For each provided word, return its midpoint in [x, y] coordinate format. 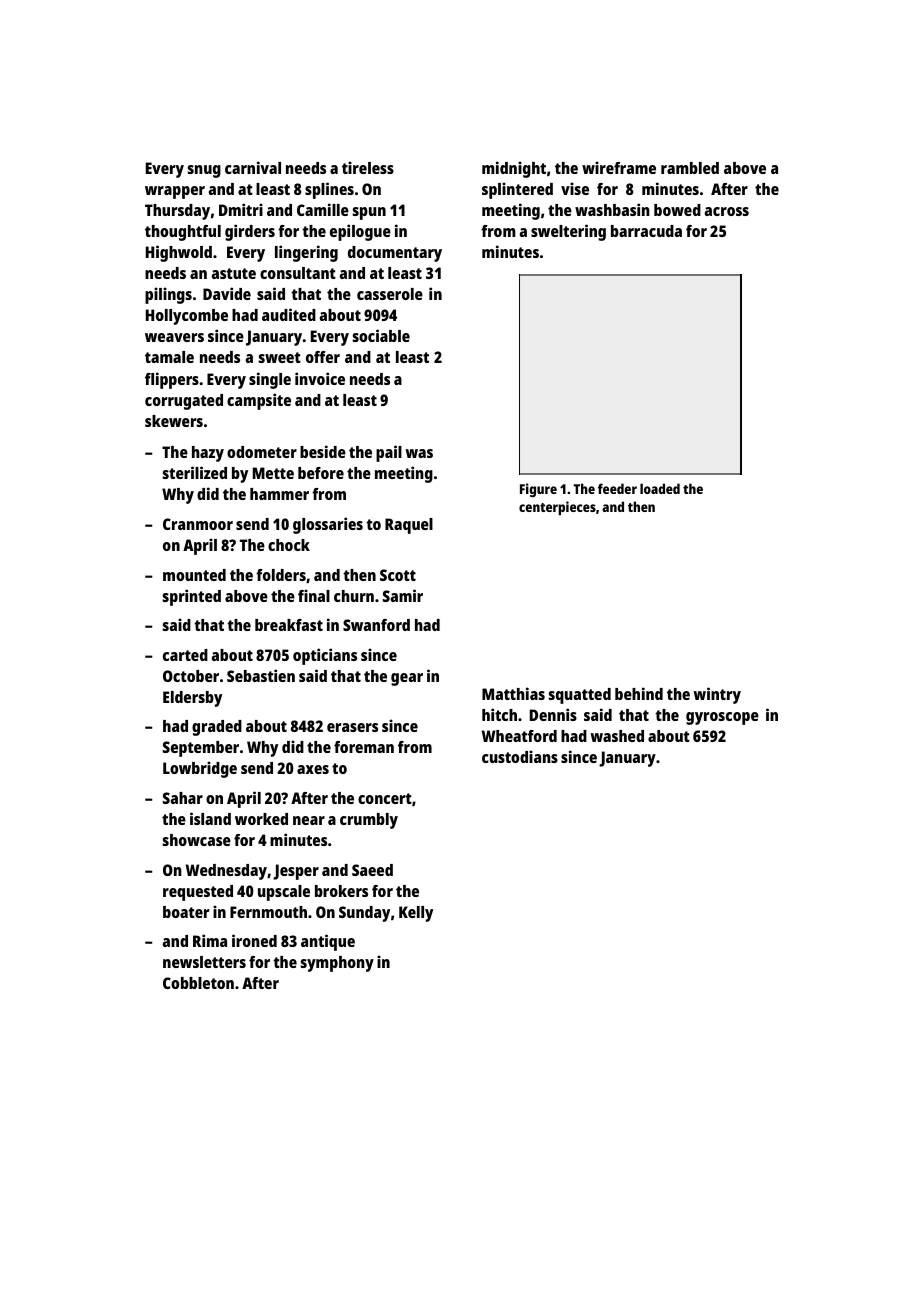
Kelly [416, 914]
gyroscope [722, 718]
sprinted [191, 597]
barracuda [646, 231]
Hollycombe [187, 317]
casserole [390, 294]
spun [369, 213]
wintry [717, 695]
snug [204, 171]
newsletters [204, 962]
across [727, 211]
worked [261, 819]
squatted [579, 696]
